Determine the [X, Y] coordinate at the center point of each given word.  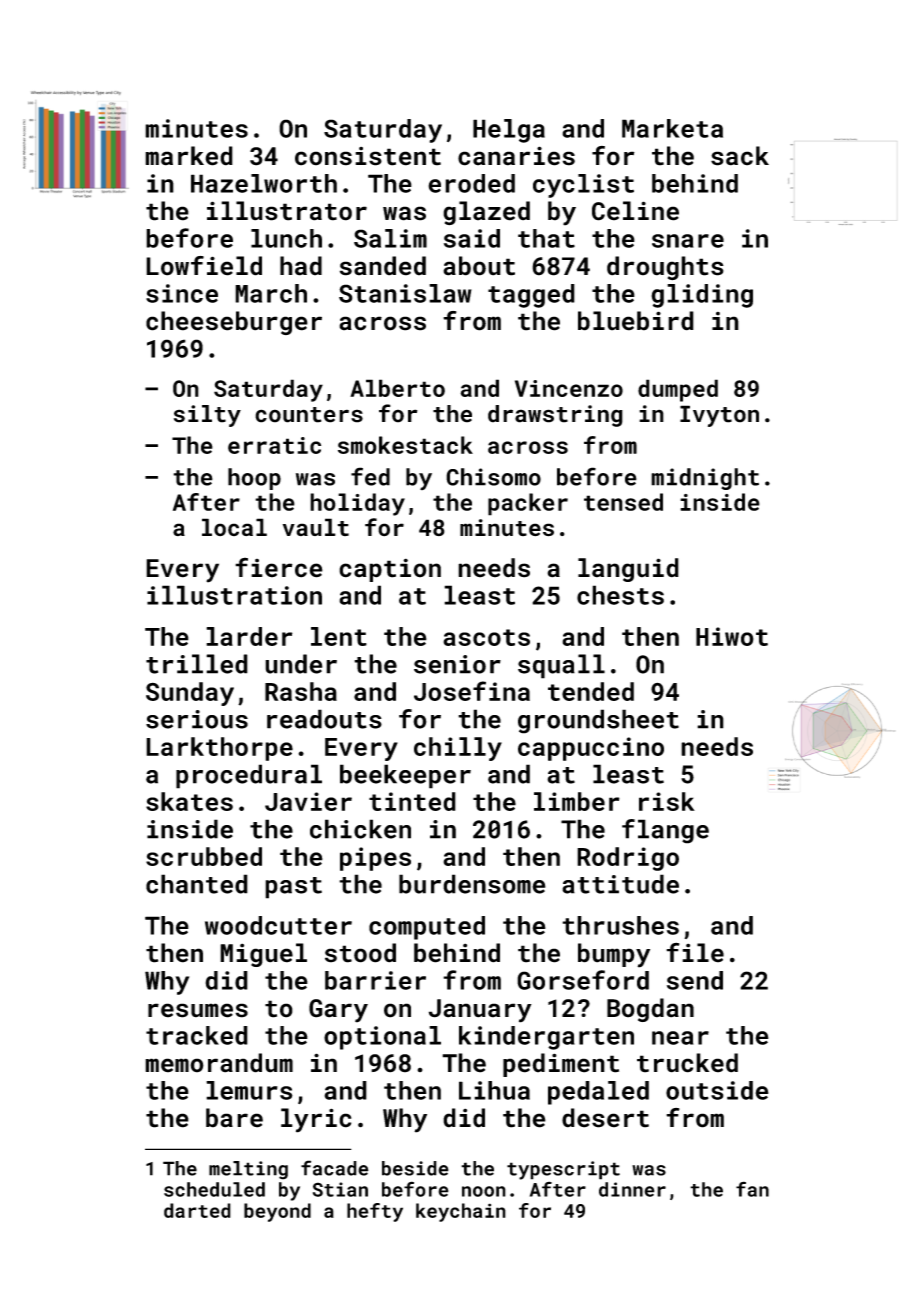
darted [197, 1210]
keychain [461, 1212]
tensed [623, 502]
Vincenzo [569, 388]
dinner [632, 1189]
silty [207, 416]
